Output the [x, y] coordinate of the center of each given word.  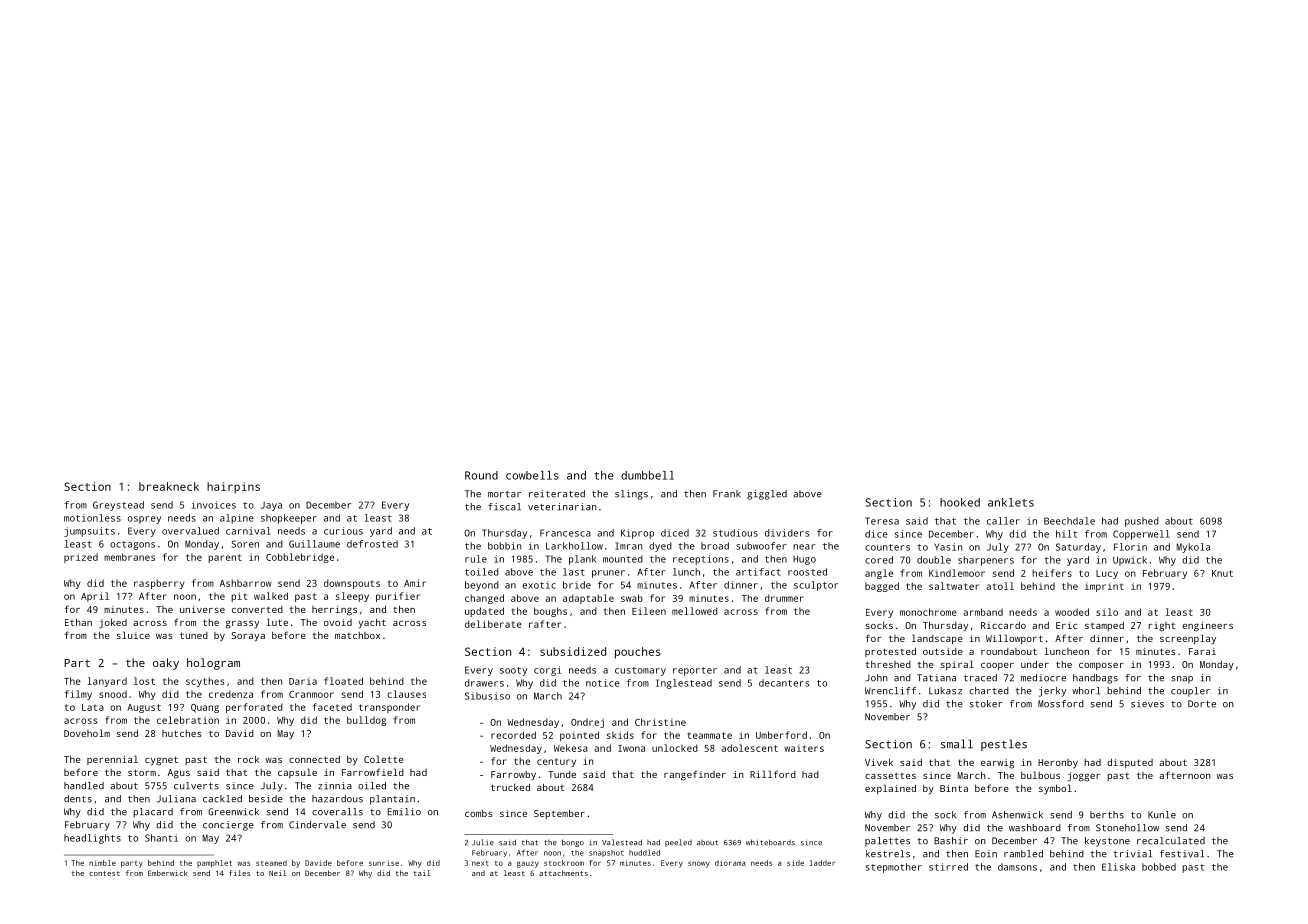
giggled [767, 495]
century [556, 762]
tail [422, 873]
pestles [1004, 745]
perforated [254, 708]
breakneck [169, 486]
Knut [1222, 573]
